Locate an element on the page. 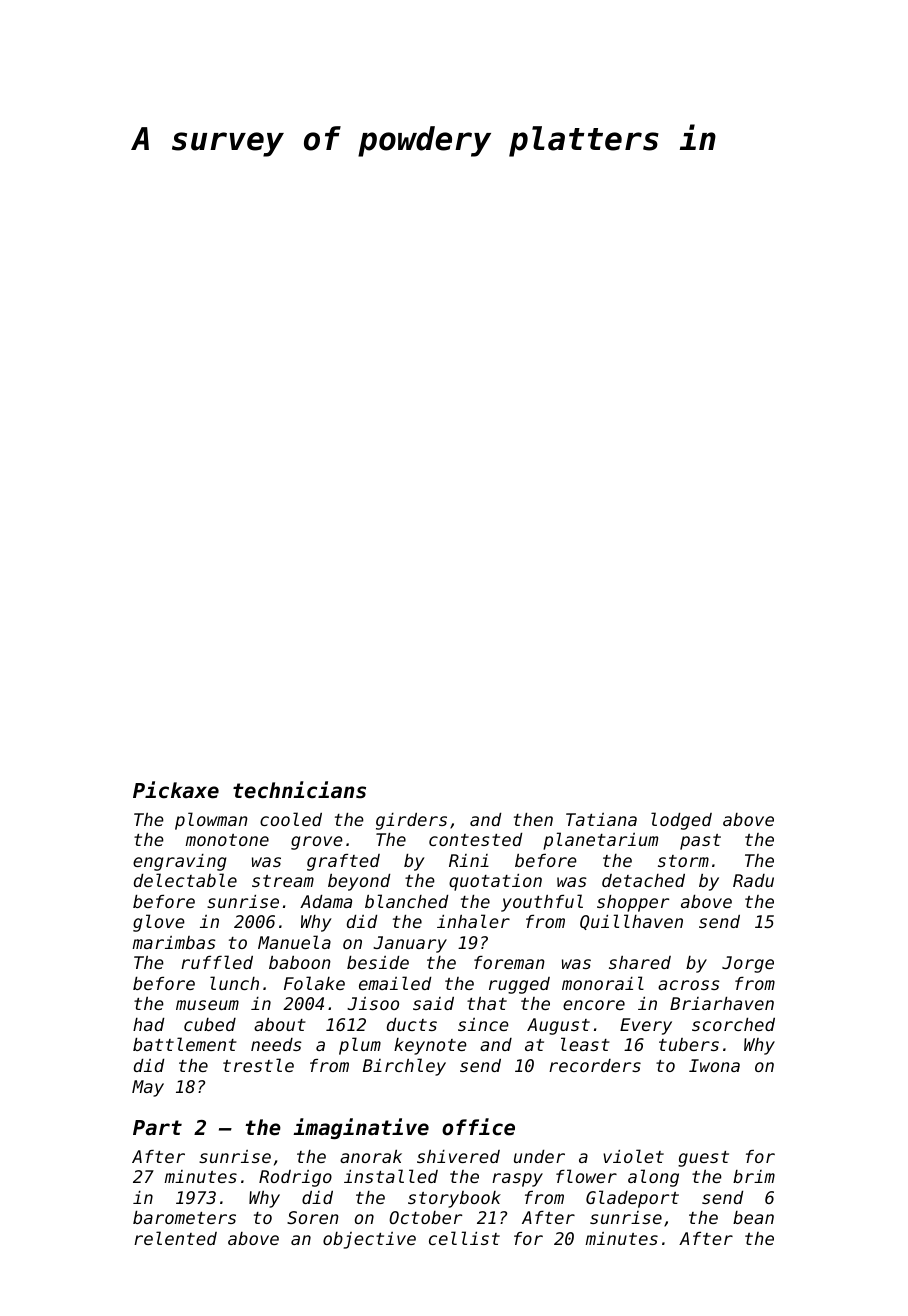 The height and width of the document is (1316, 908). encore is located at coordinates (594, 1005).
